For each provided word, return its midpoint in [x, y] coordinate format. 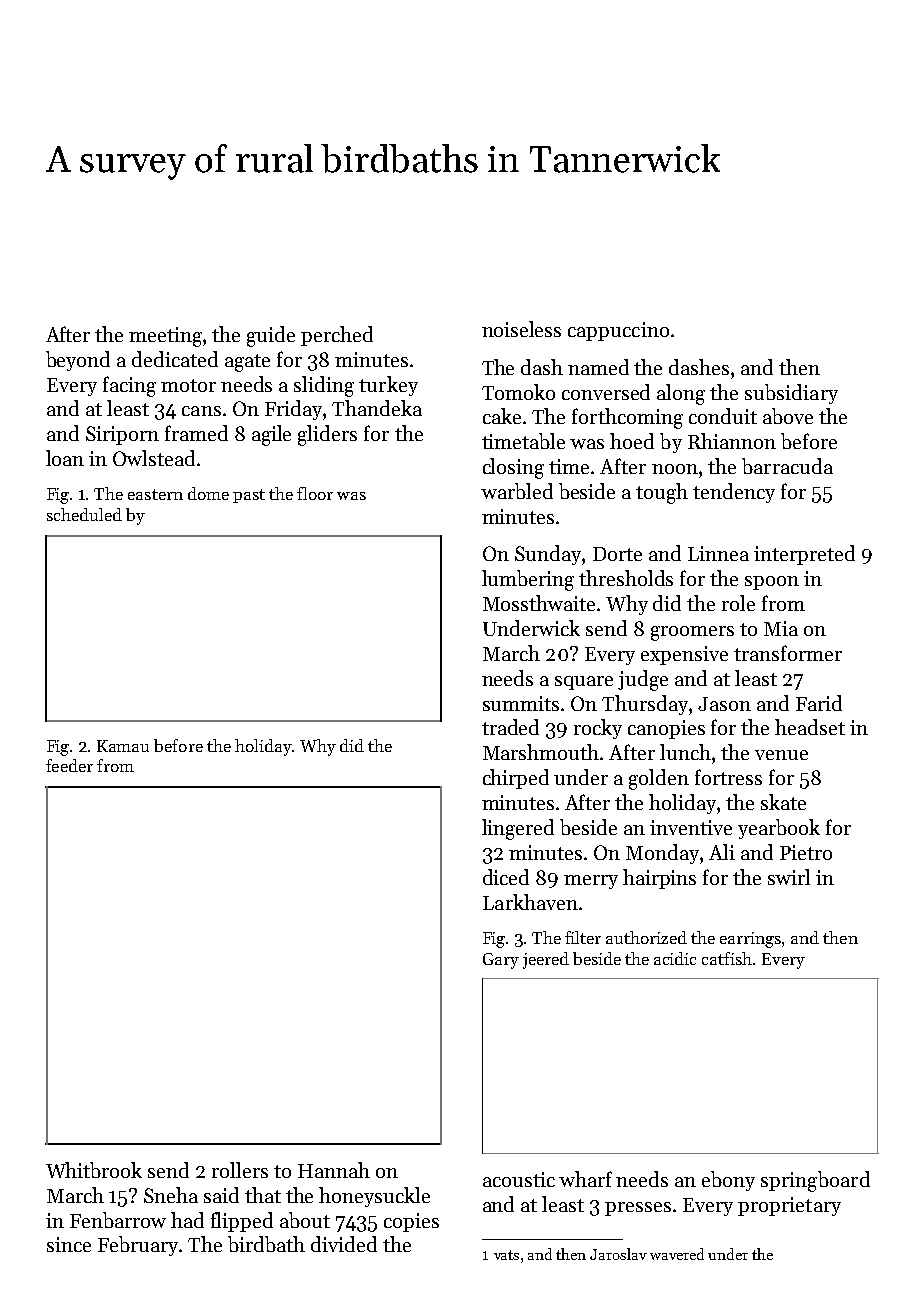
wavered [677, 1254]
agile [271, 435]
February [139, 1246]
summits [521, 703]
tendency [734, 493]
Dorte [617, 554]
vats [506, 1255]
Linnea [718, 553]
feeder [69, 765]
